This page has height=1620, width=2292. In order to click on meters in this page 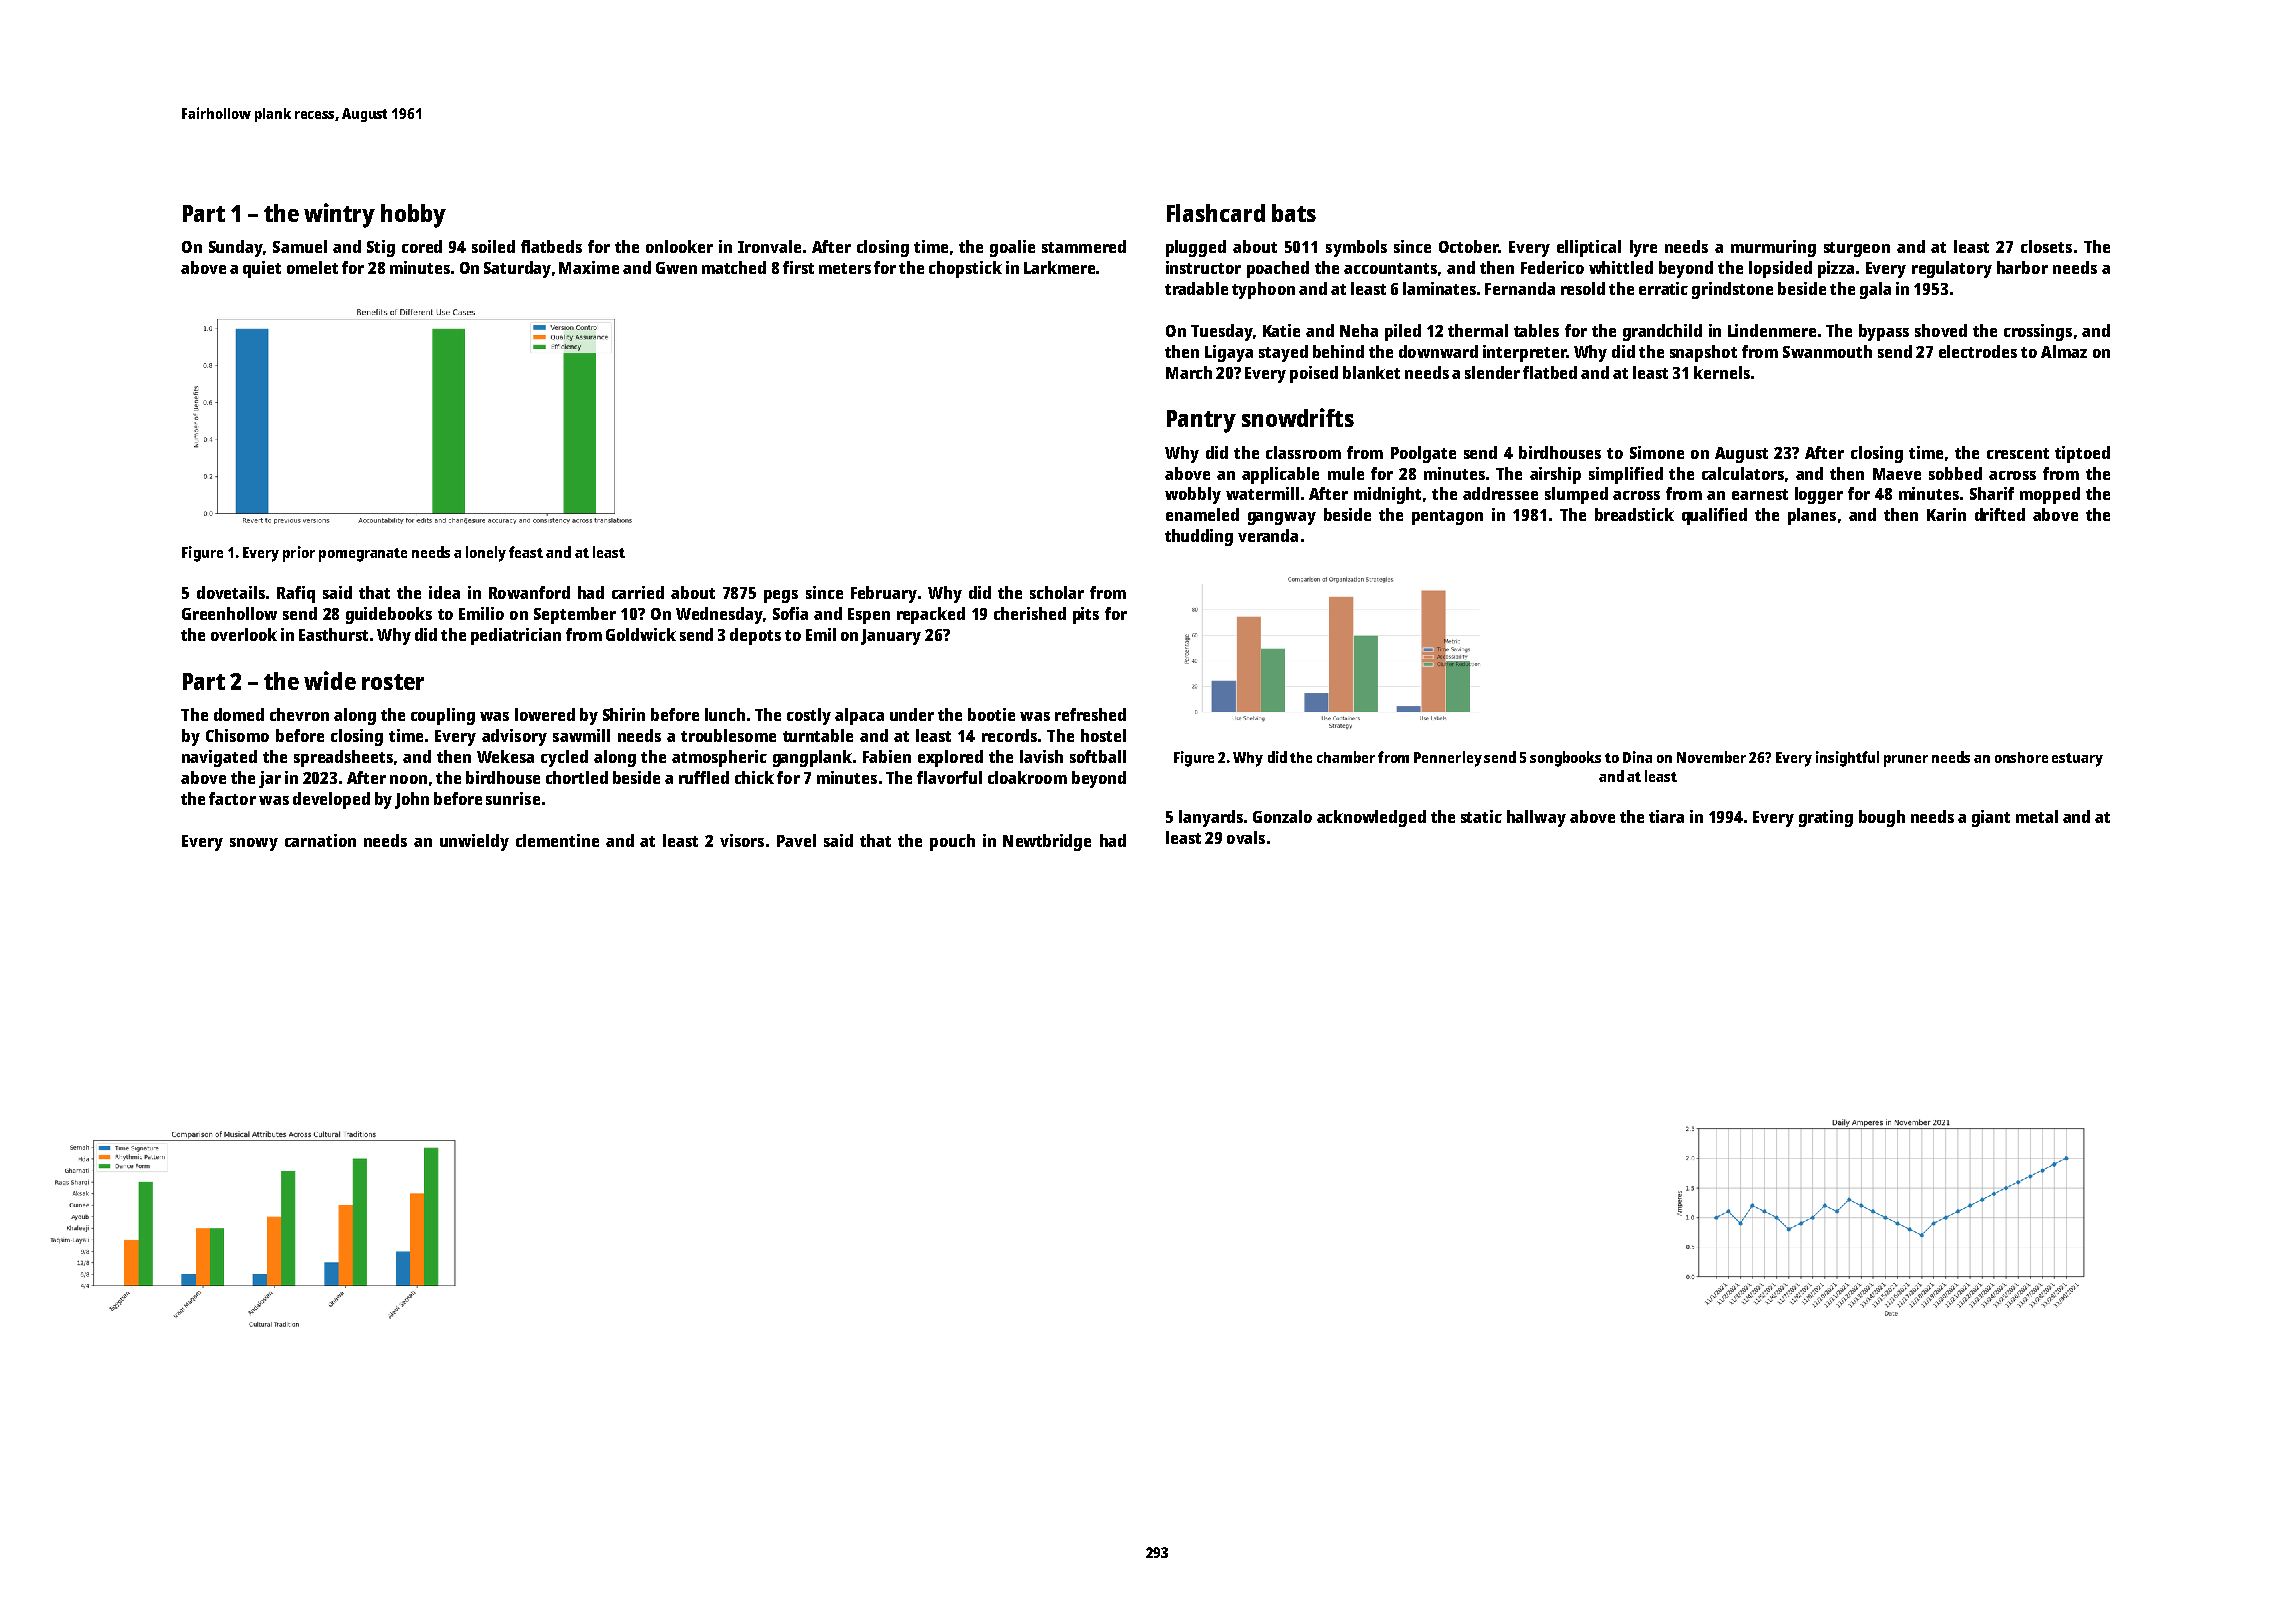, I will do `click(845, 268)`.
